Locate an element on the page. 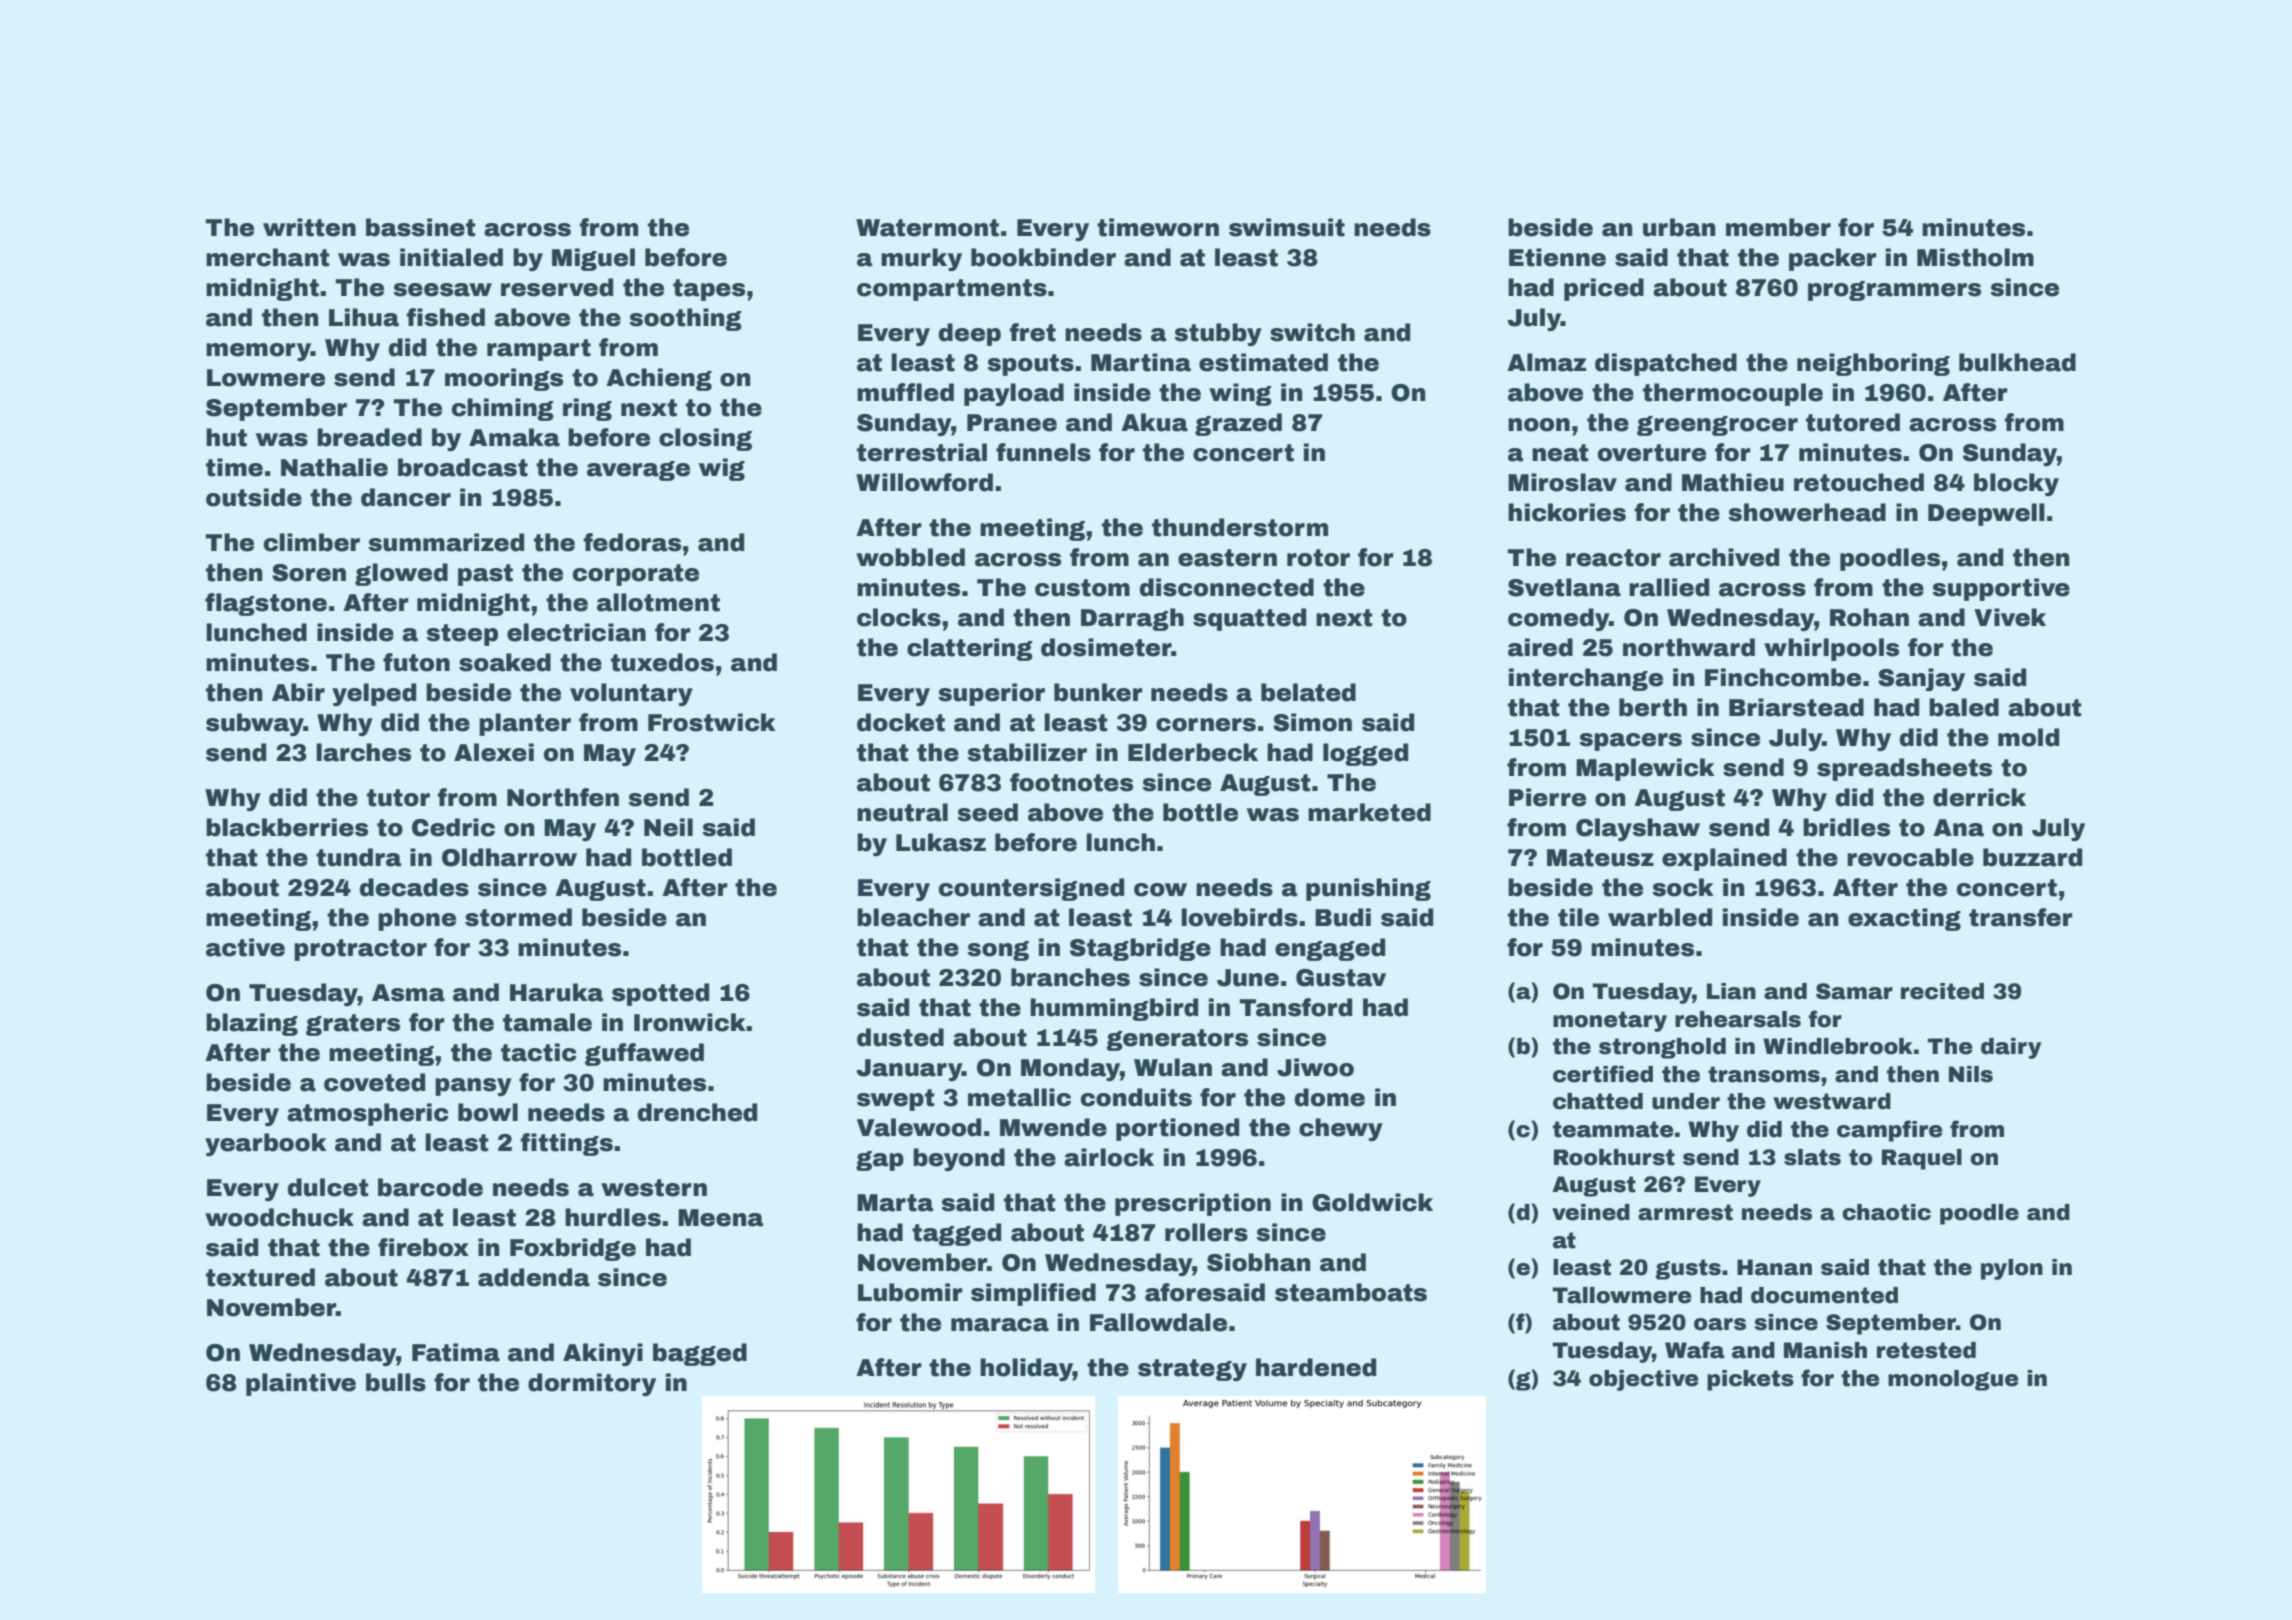  hardened is located at coordinates (1316, 1367).
